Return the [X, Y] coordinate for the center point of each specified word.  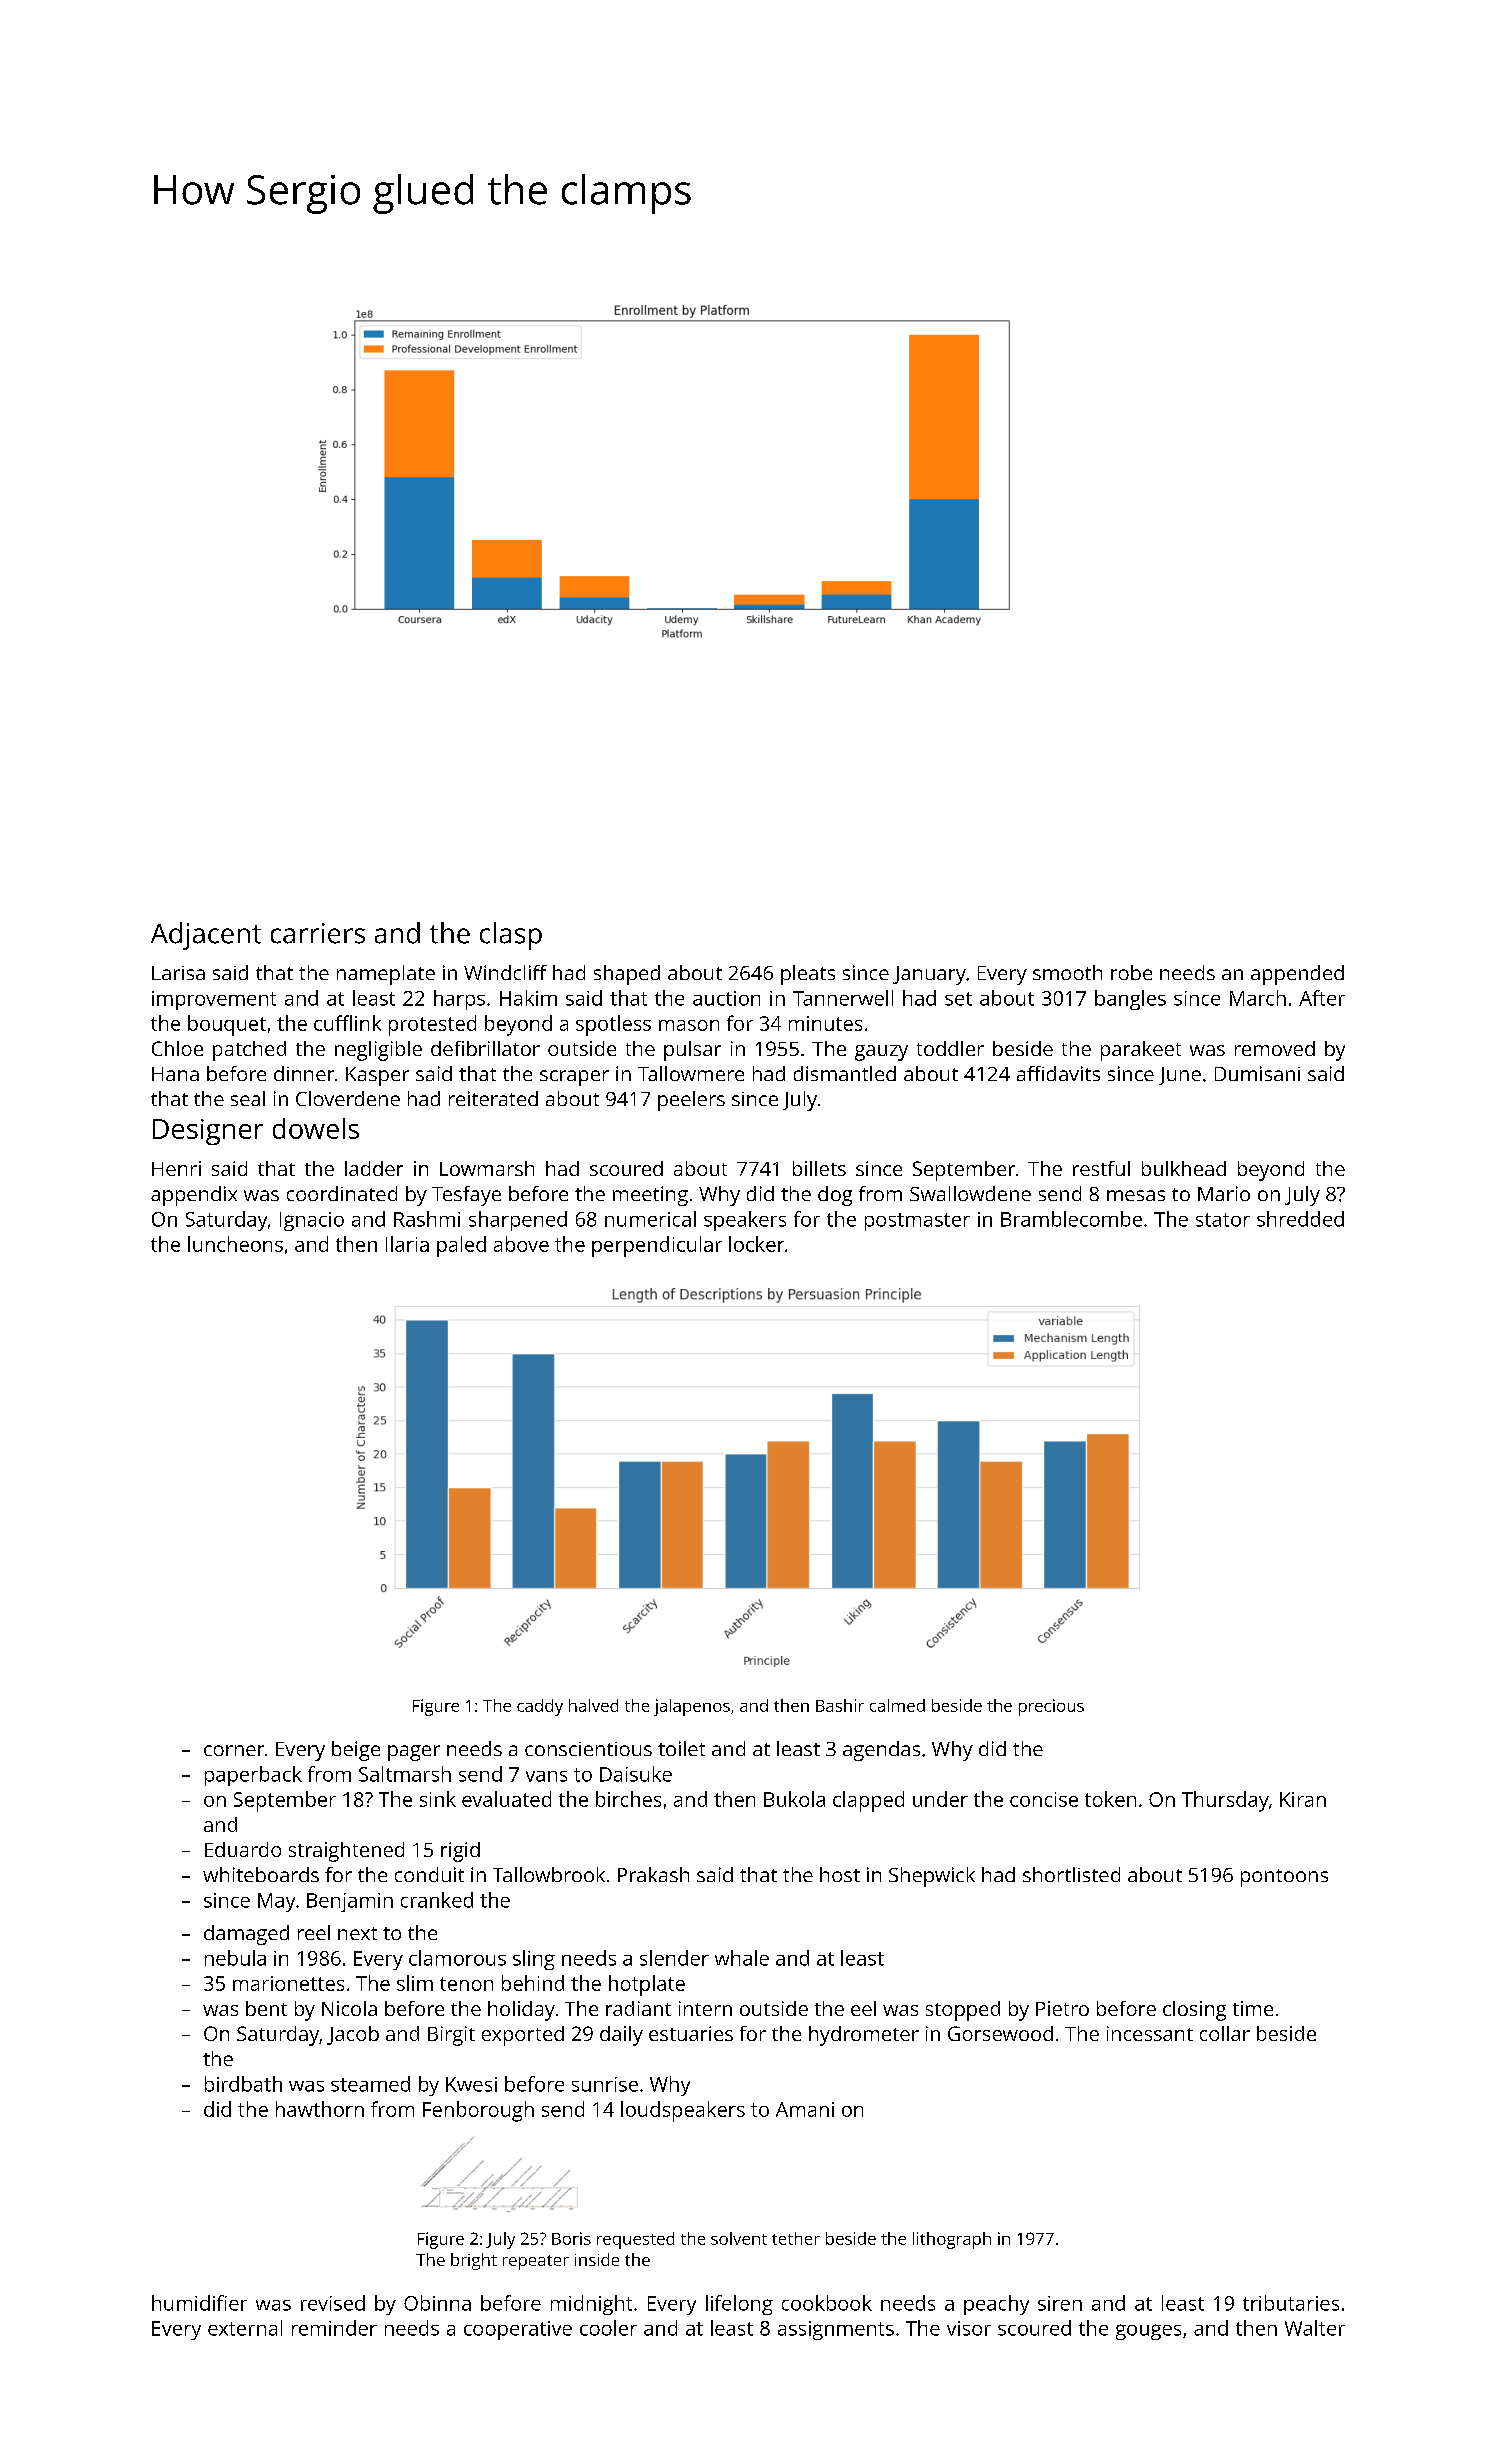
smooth [1067, 972]
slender [674, 1958]
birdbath [243, 2084]
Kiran [1303, 1799]
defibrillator [485, 1048]
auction [726, 998]
